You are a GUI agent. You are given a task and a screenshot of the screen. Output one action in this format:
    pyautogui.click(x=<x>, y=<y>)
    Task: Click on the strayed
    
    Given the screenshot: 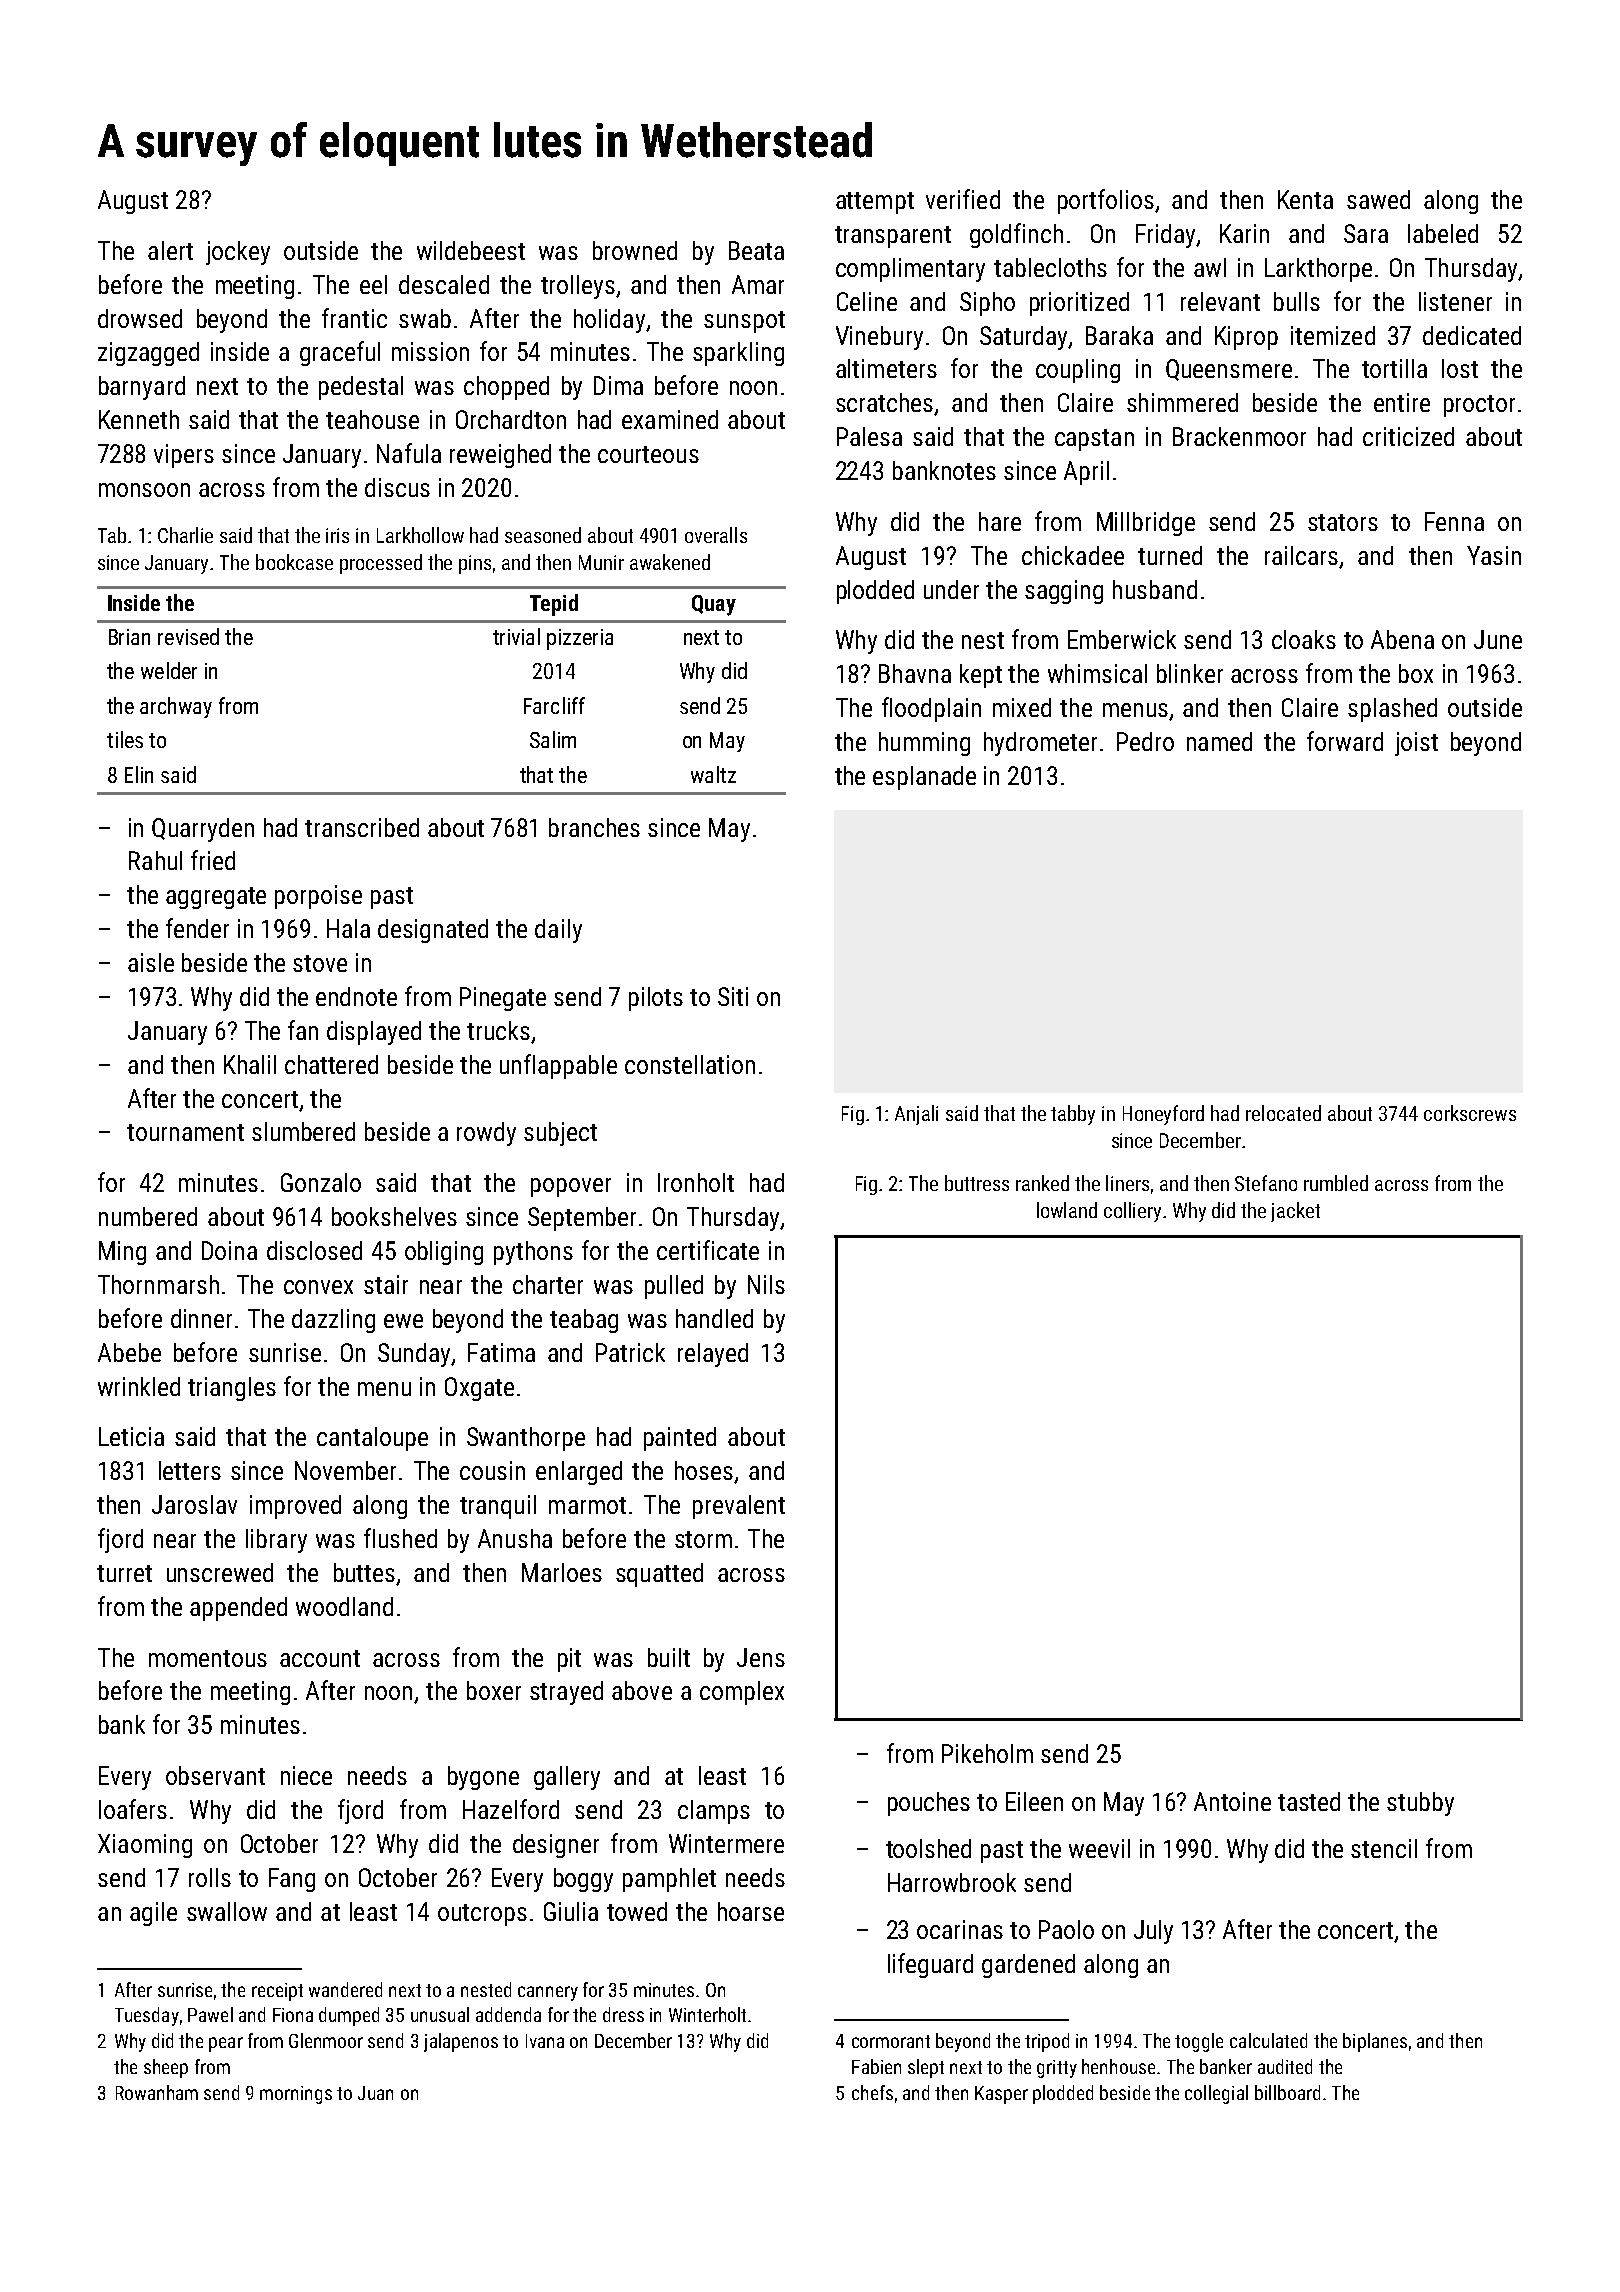 What is the action you would take?
    pyautogui.click(x=566, y=1693)
